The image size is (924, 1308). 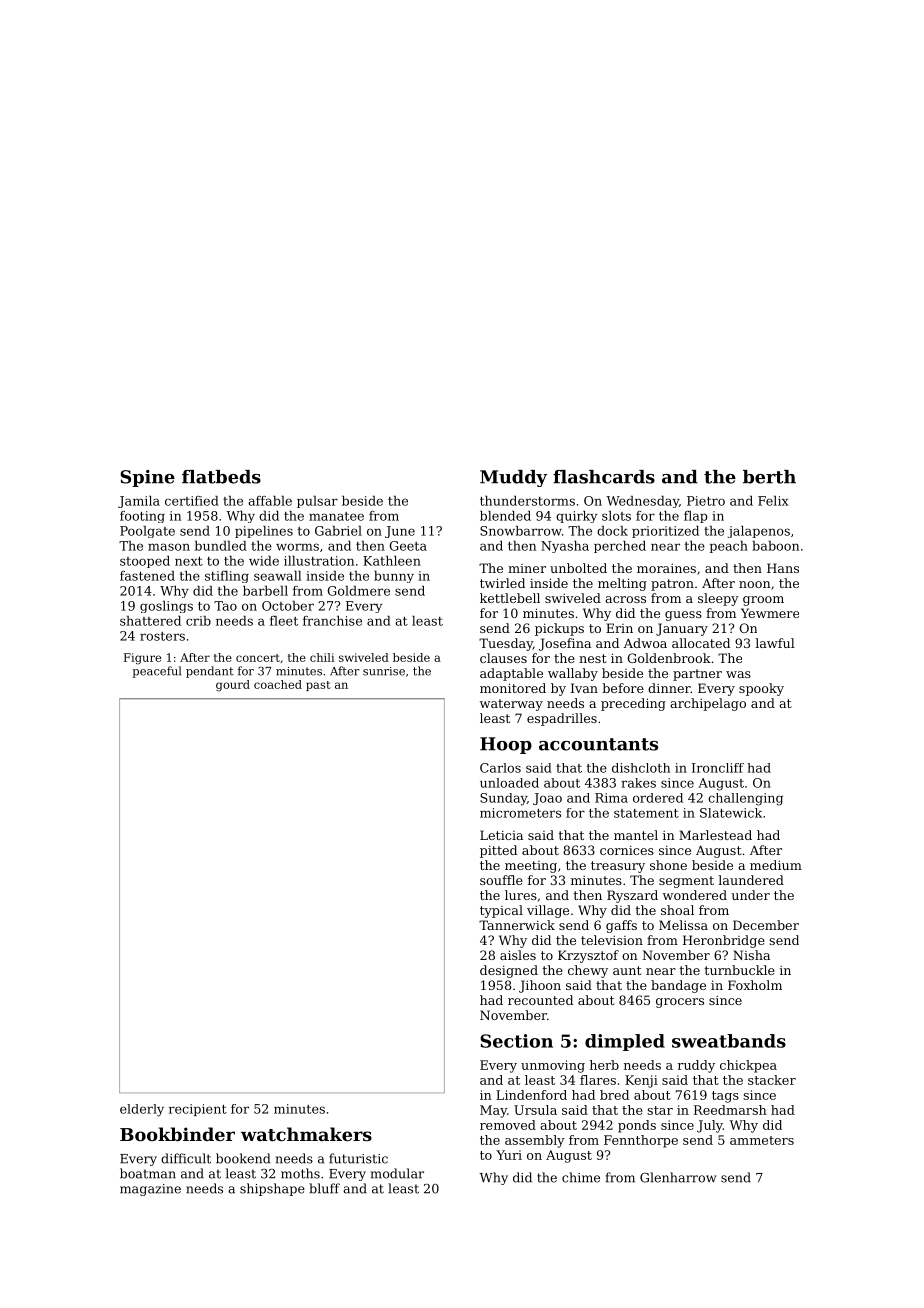 What do you see at coordinates (147, 532) in the screenshot?
I see `Poolgate` at bounding box center [147, 532].
